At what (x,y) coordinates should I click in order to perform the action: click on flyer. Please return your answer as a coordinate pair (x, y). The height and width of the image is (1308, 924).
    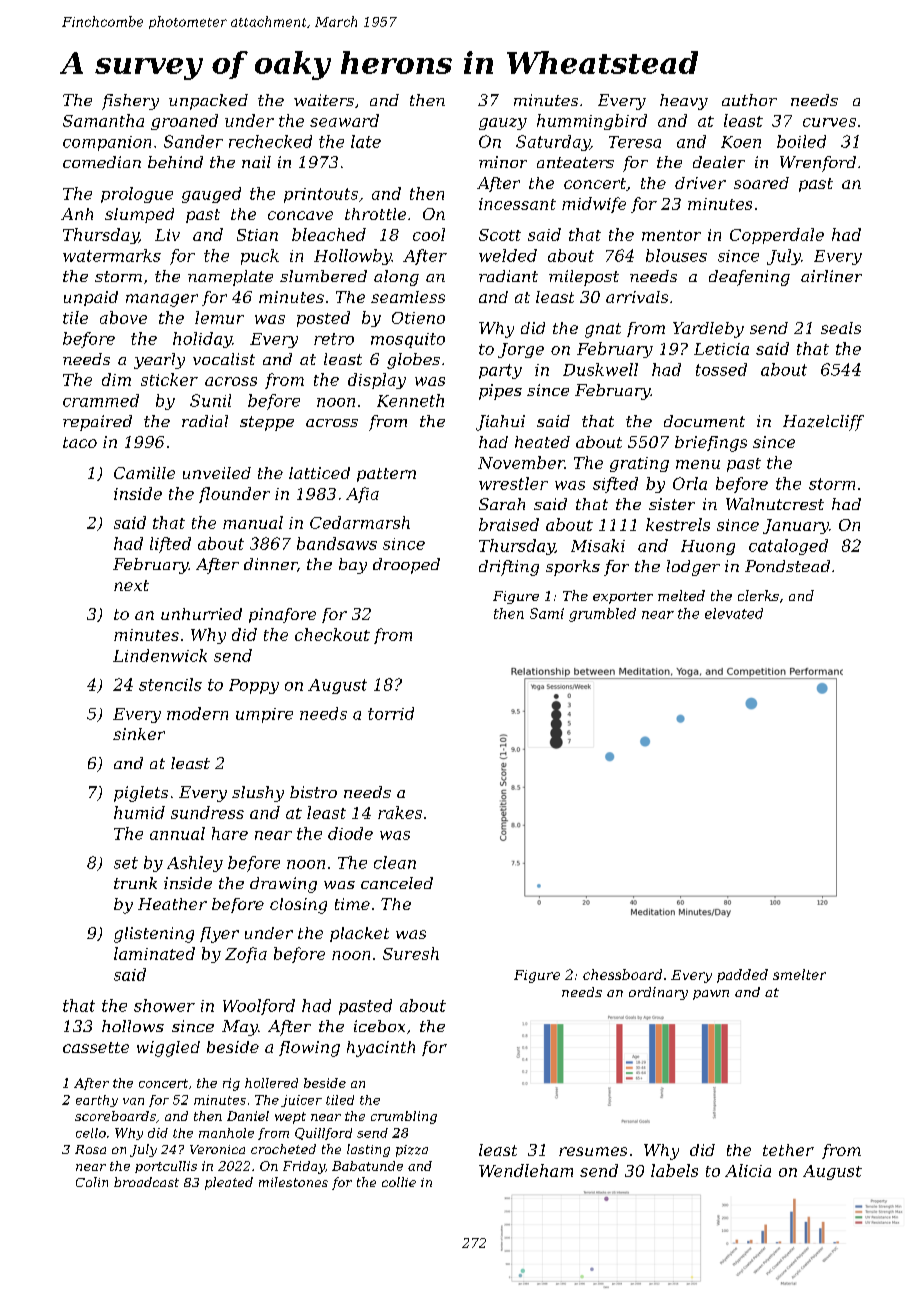
    Looking at the image, I should click on (219, 935).
